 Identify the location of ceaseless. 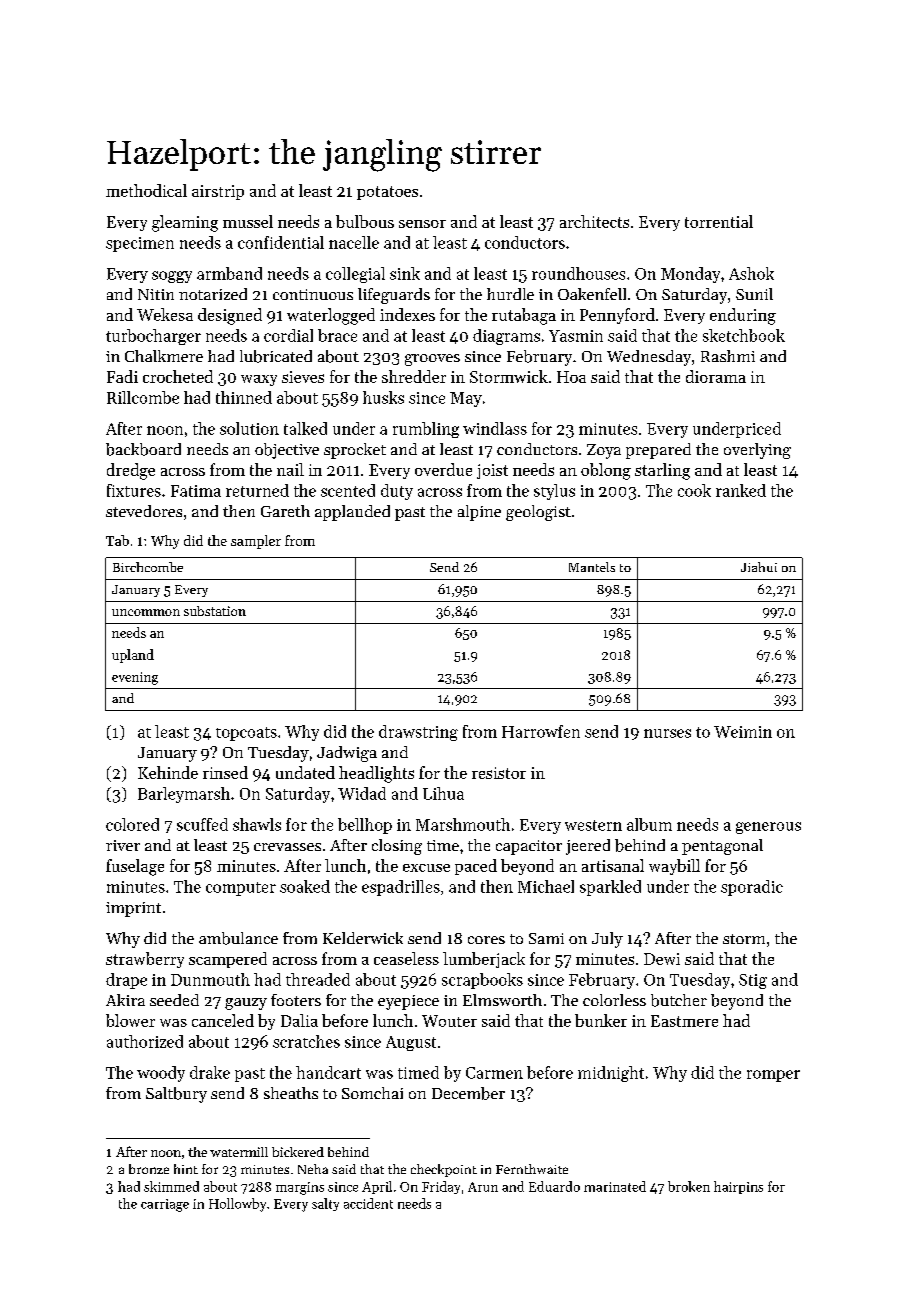
(406, 958).
